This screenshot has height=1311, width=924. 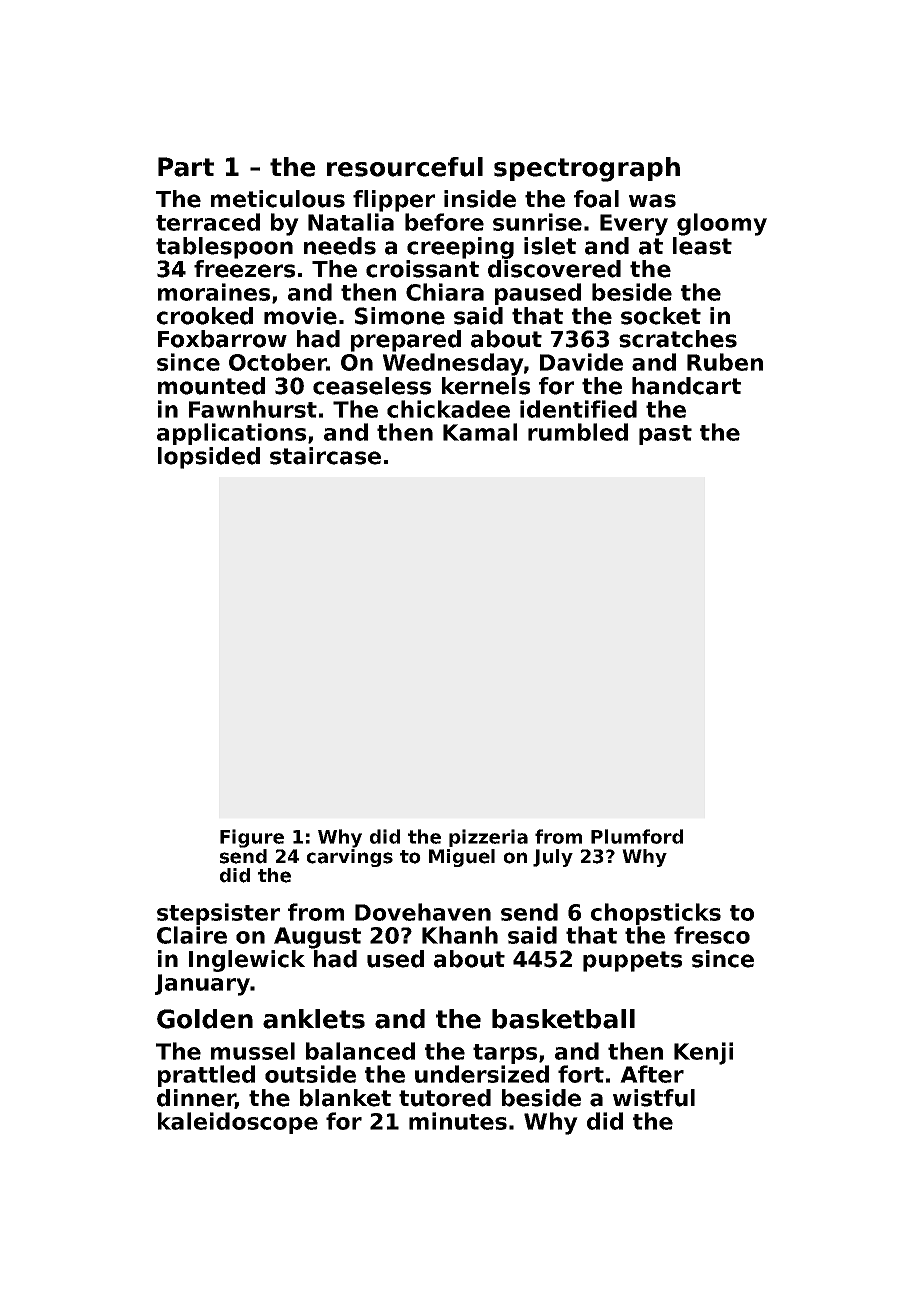 What do you see at coordinates (462, 858) in the screenshot?
I see `Miguel` at bounding box center [462, 858].
